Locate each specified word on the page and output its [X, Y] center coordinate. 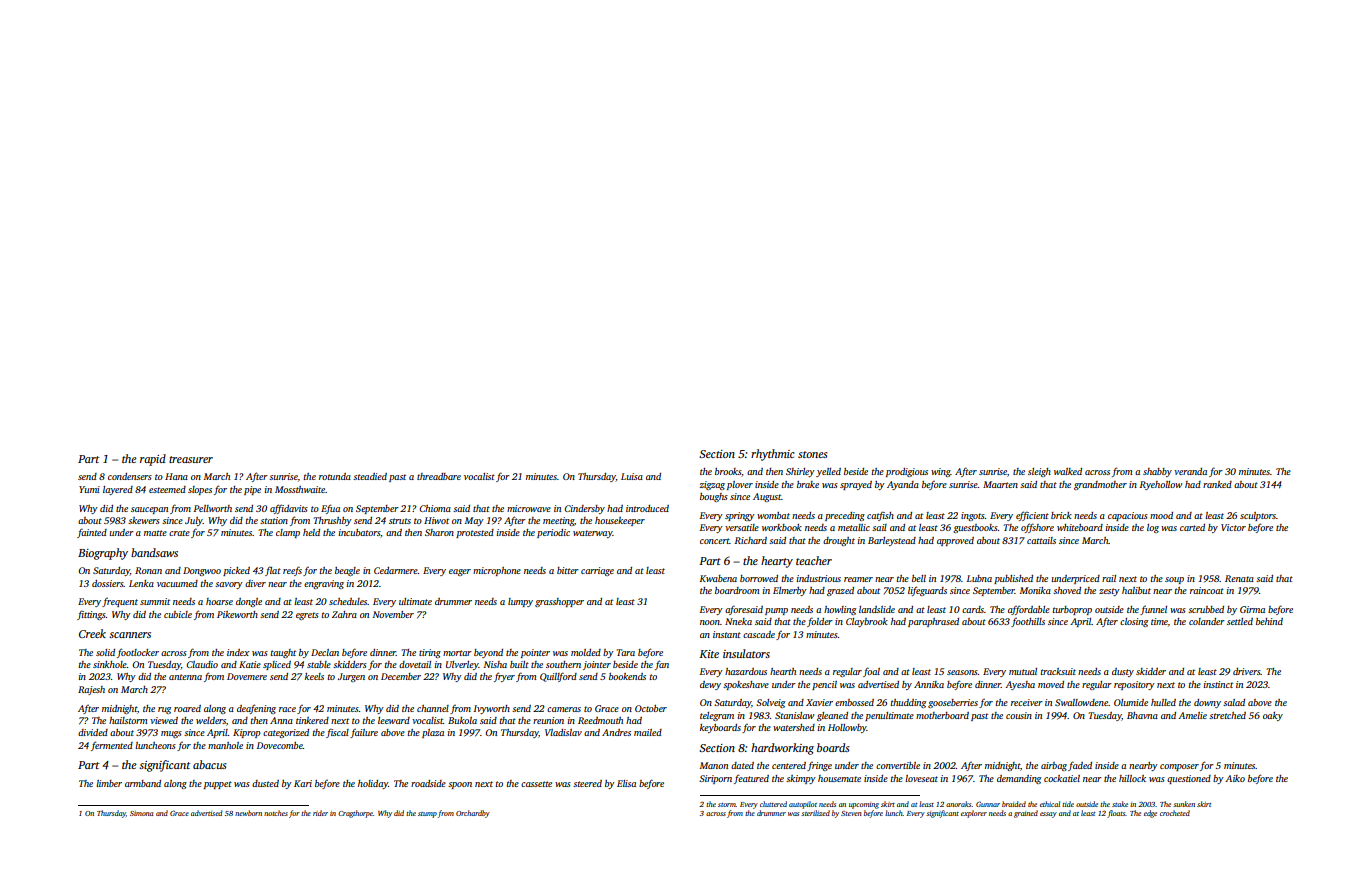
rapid [153, 460]
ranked [1217, 484]
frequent [120, 602]
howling [840, 610]
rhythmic [772, 455]
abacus [210, 764]
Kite [709, 654]
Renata [1239, 578]
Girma [1252, 609]
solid [105, 652]
